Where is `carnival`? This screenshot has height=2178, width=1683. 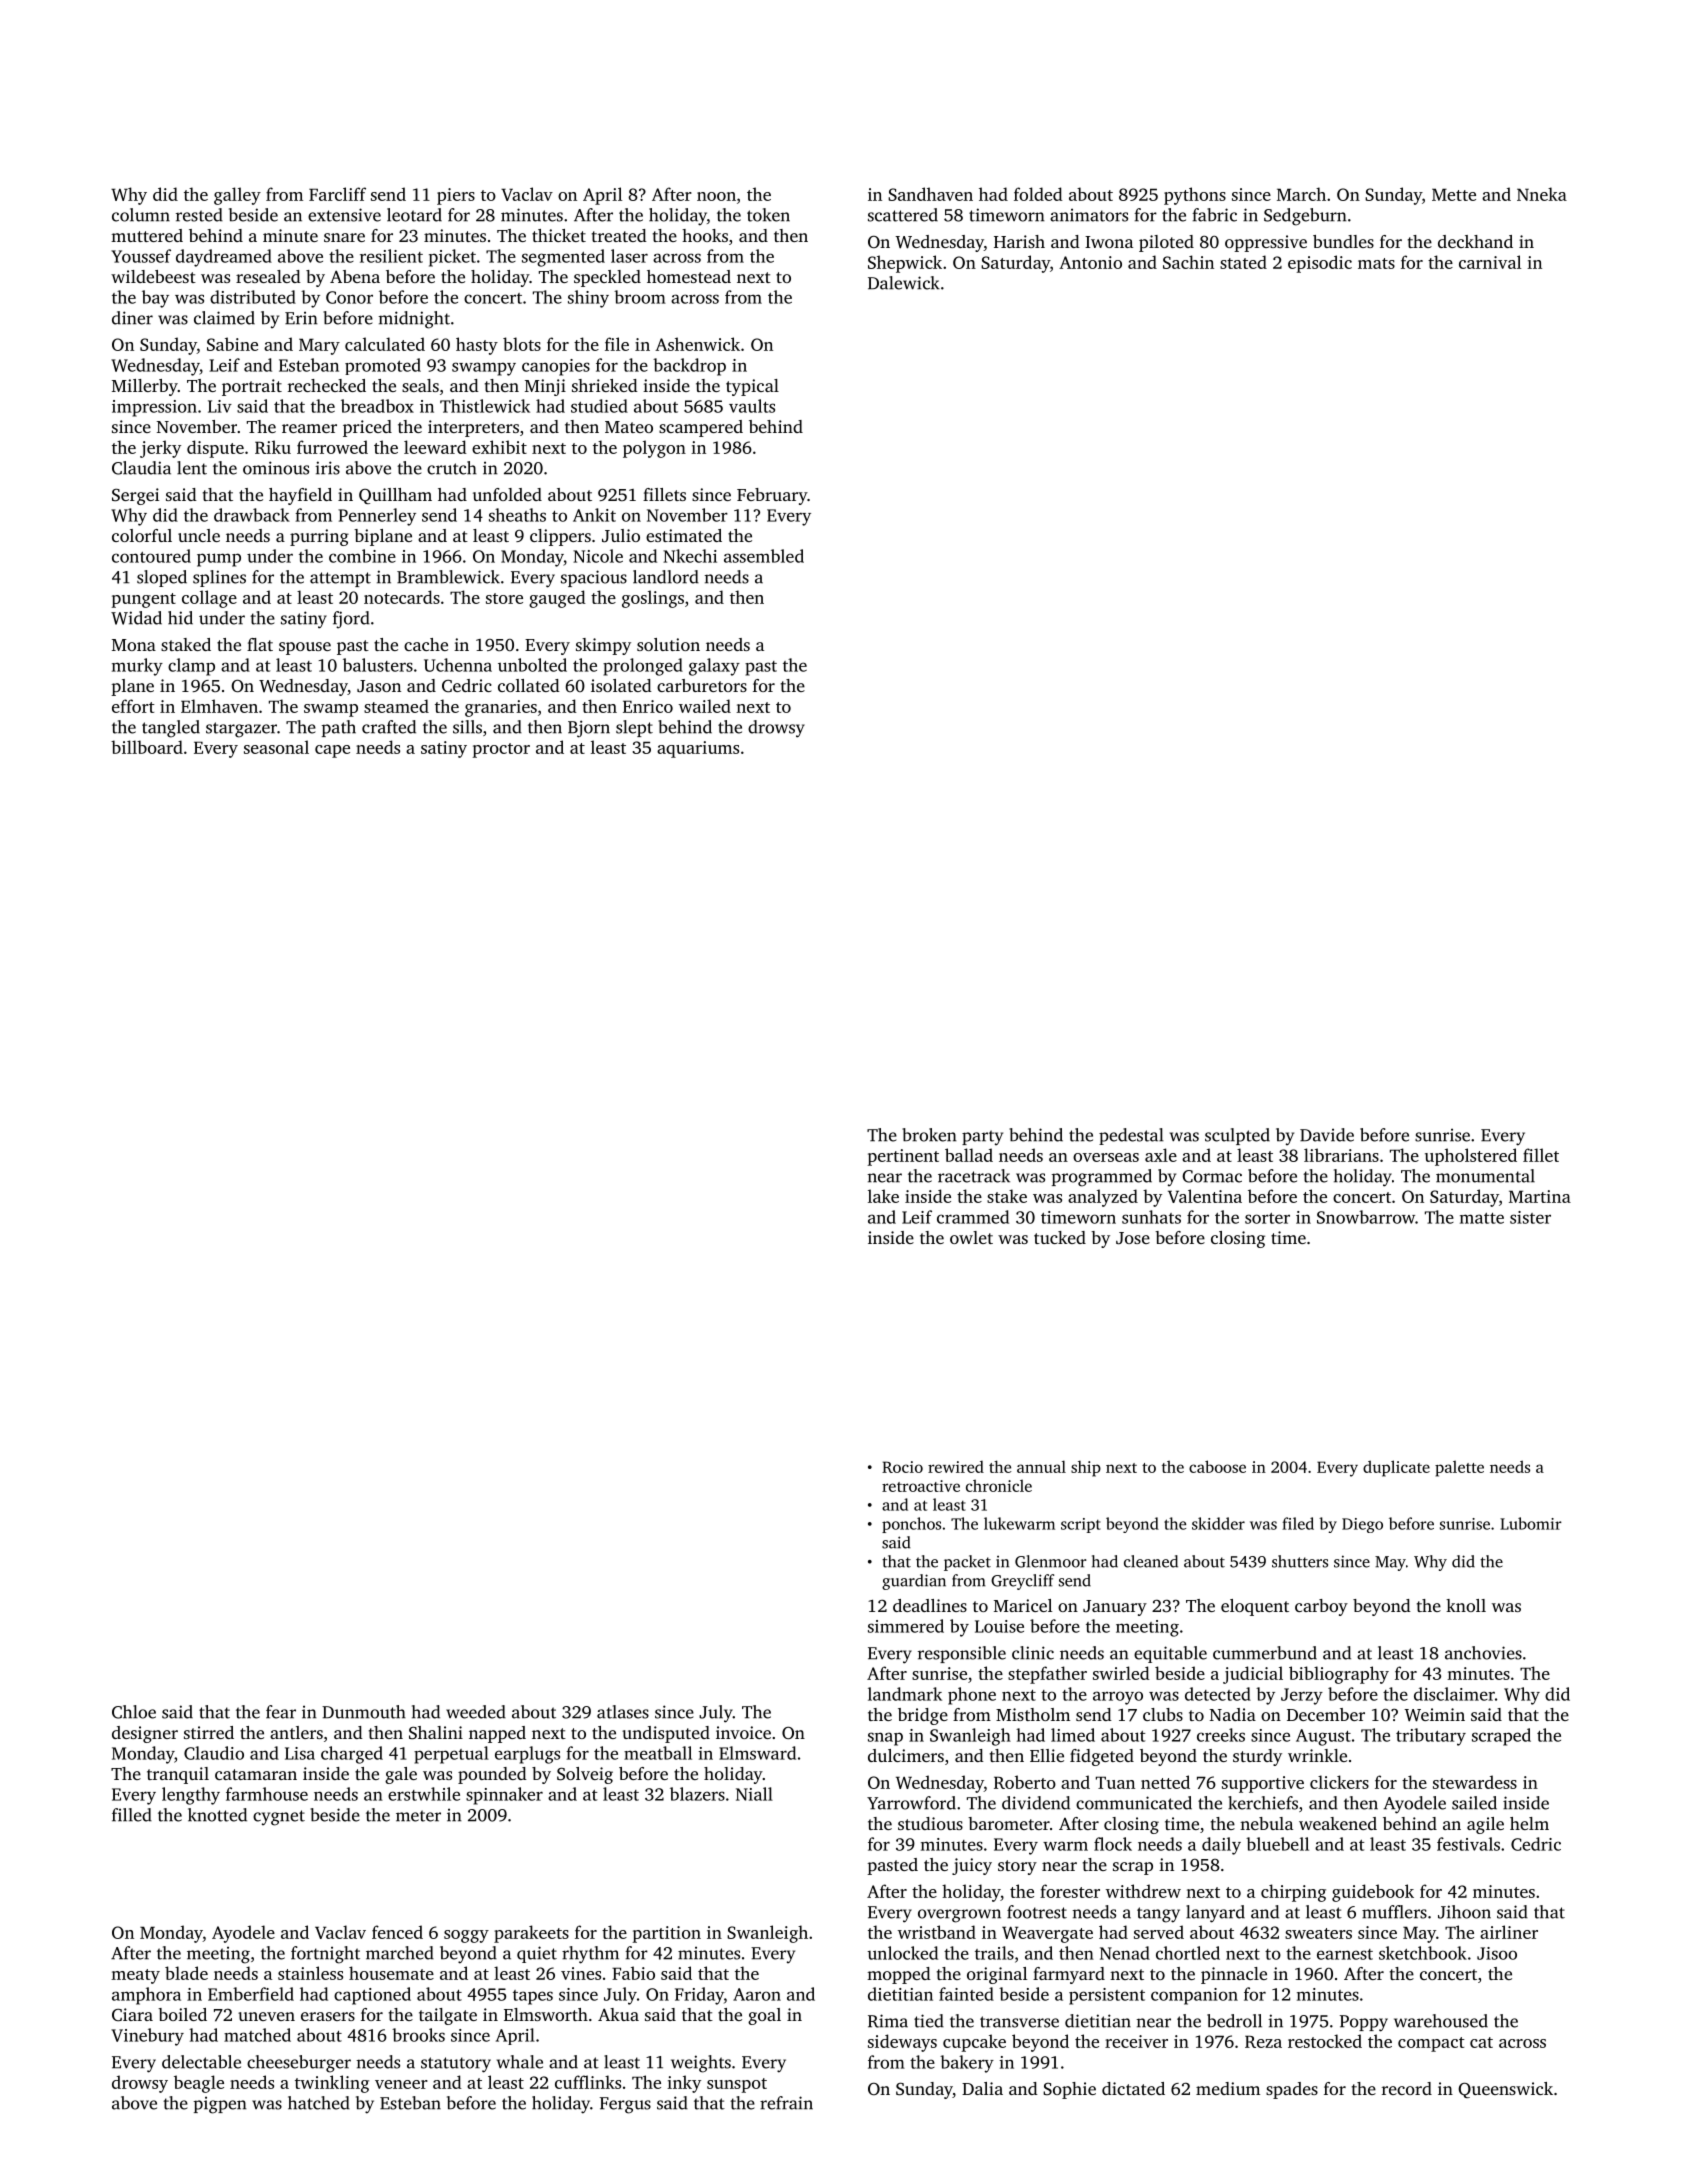
carnival is located at coordinates (1490, 262).
